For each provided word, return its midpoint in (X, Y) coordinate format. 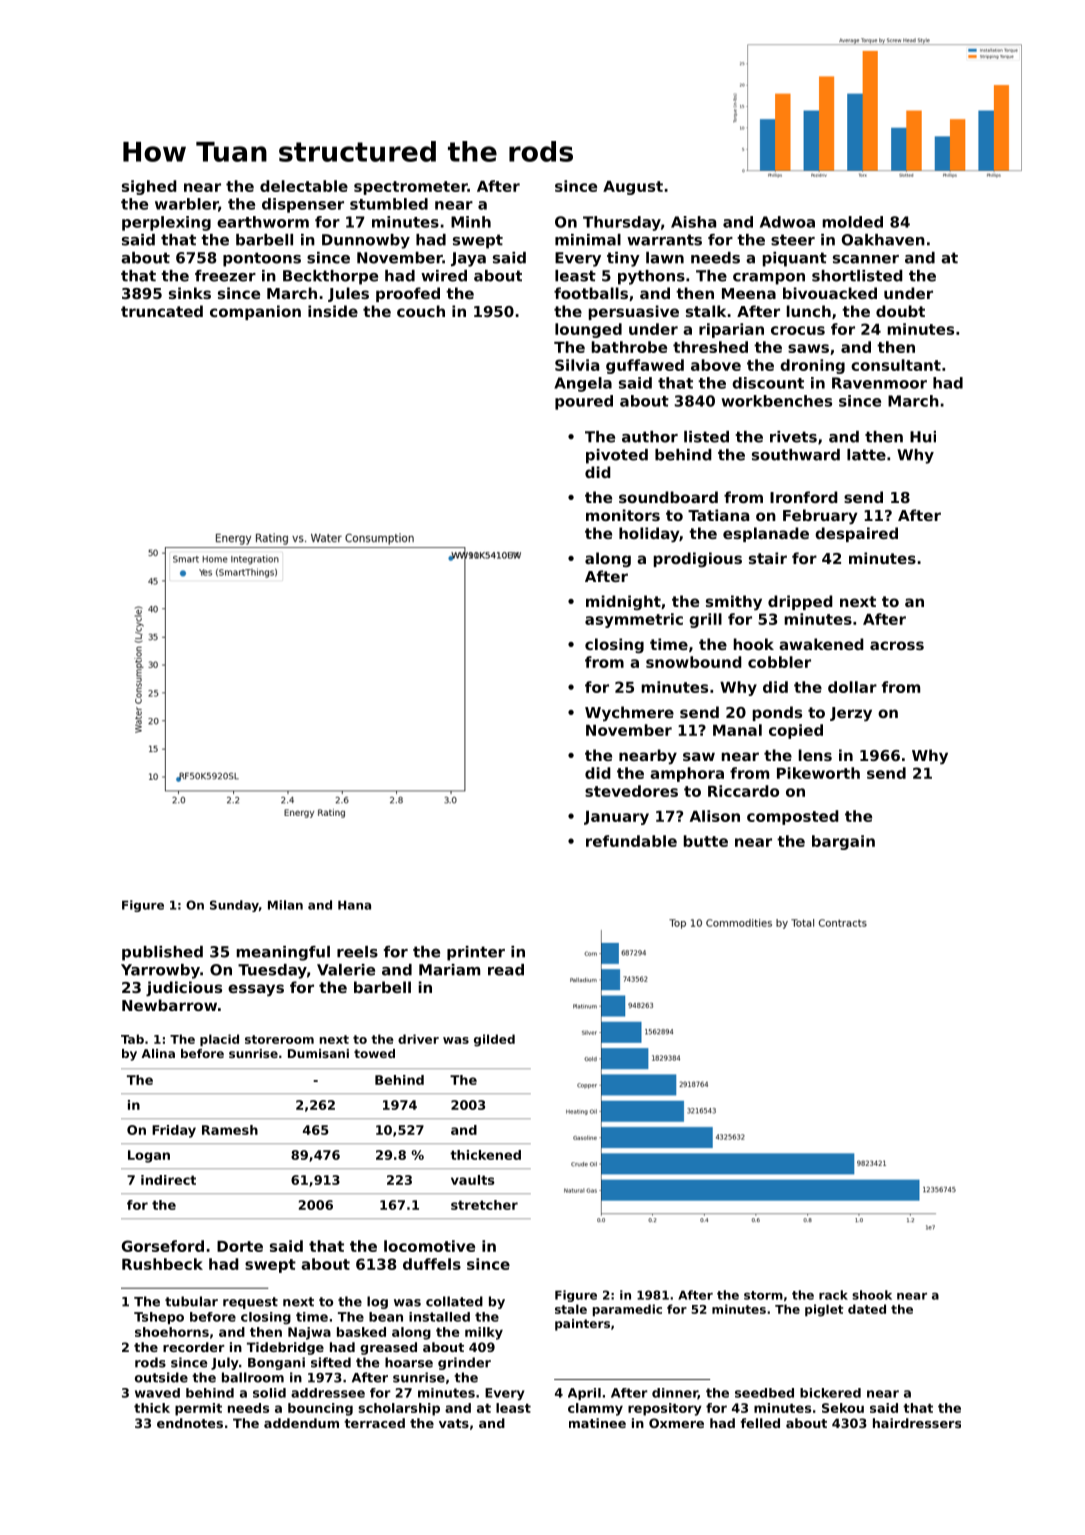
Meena (749, 293)
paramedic (627, 1310)
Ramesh (230, 1130)
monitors (623, 515)
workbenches (776, 401)
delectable (304, 186)
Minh (471, 222)
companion (255, 312)
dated (867, 1309)
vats (454, 1423)
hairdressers (917, 1423)
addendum (301, 1423)
